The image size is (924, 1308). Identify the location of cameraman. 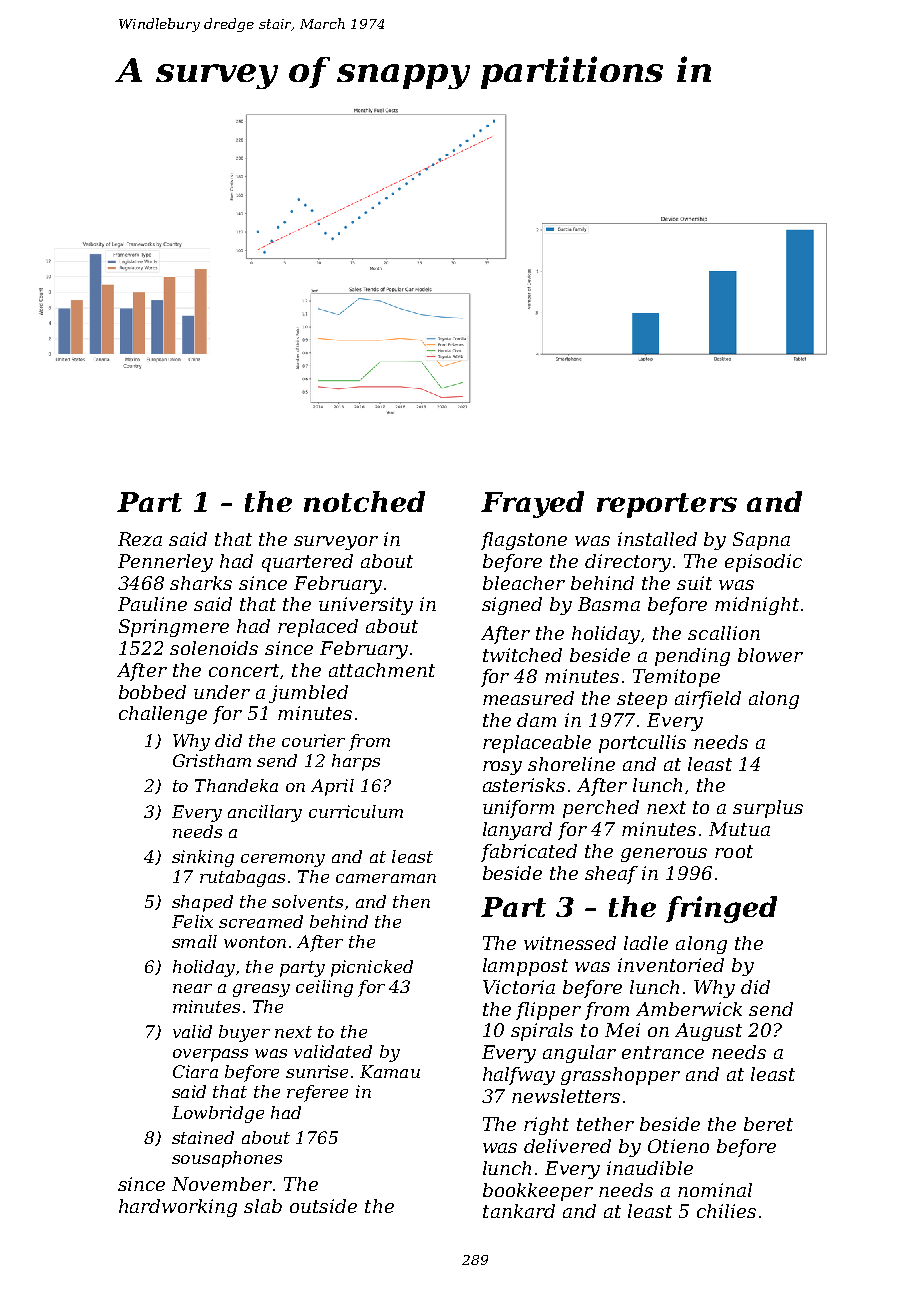
(386, 878).
